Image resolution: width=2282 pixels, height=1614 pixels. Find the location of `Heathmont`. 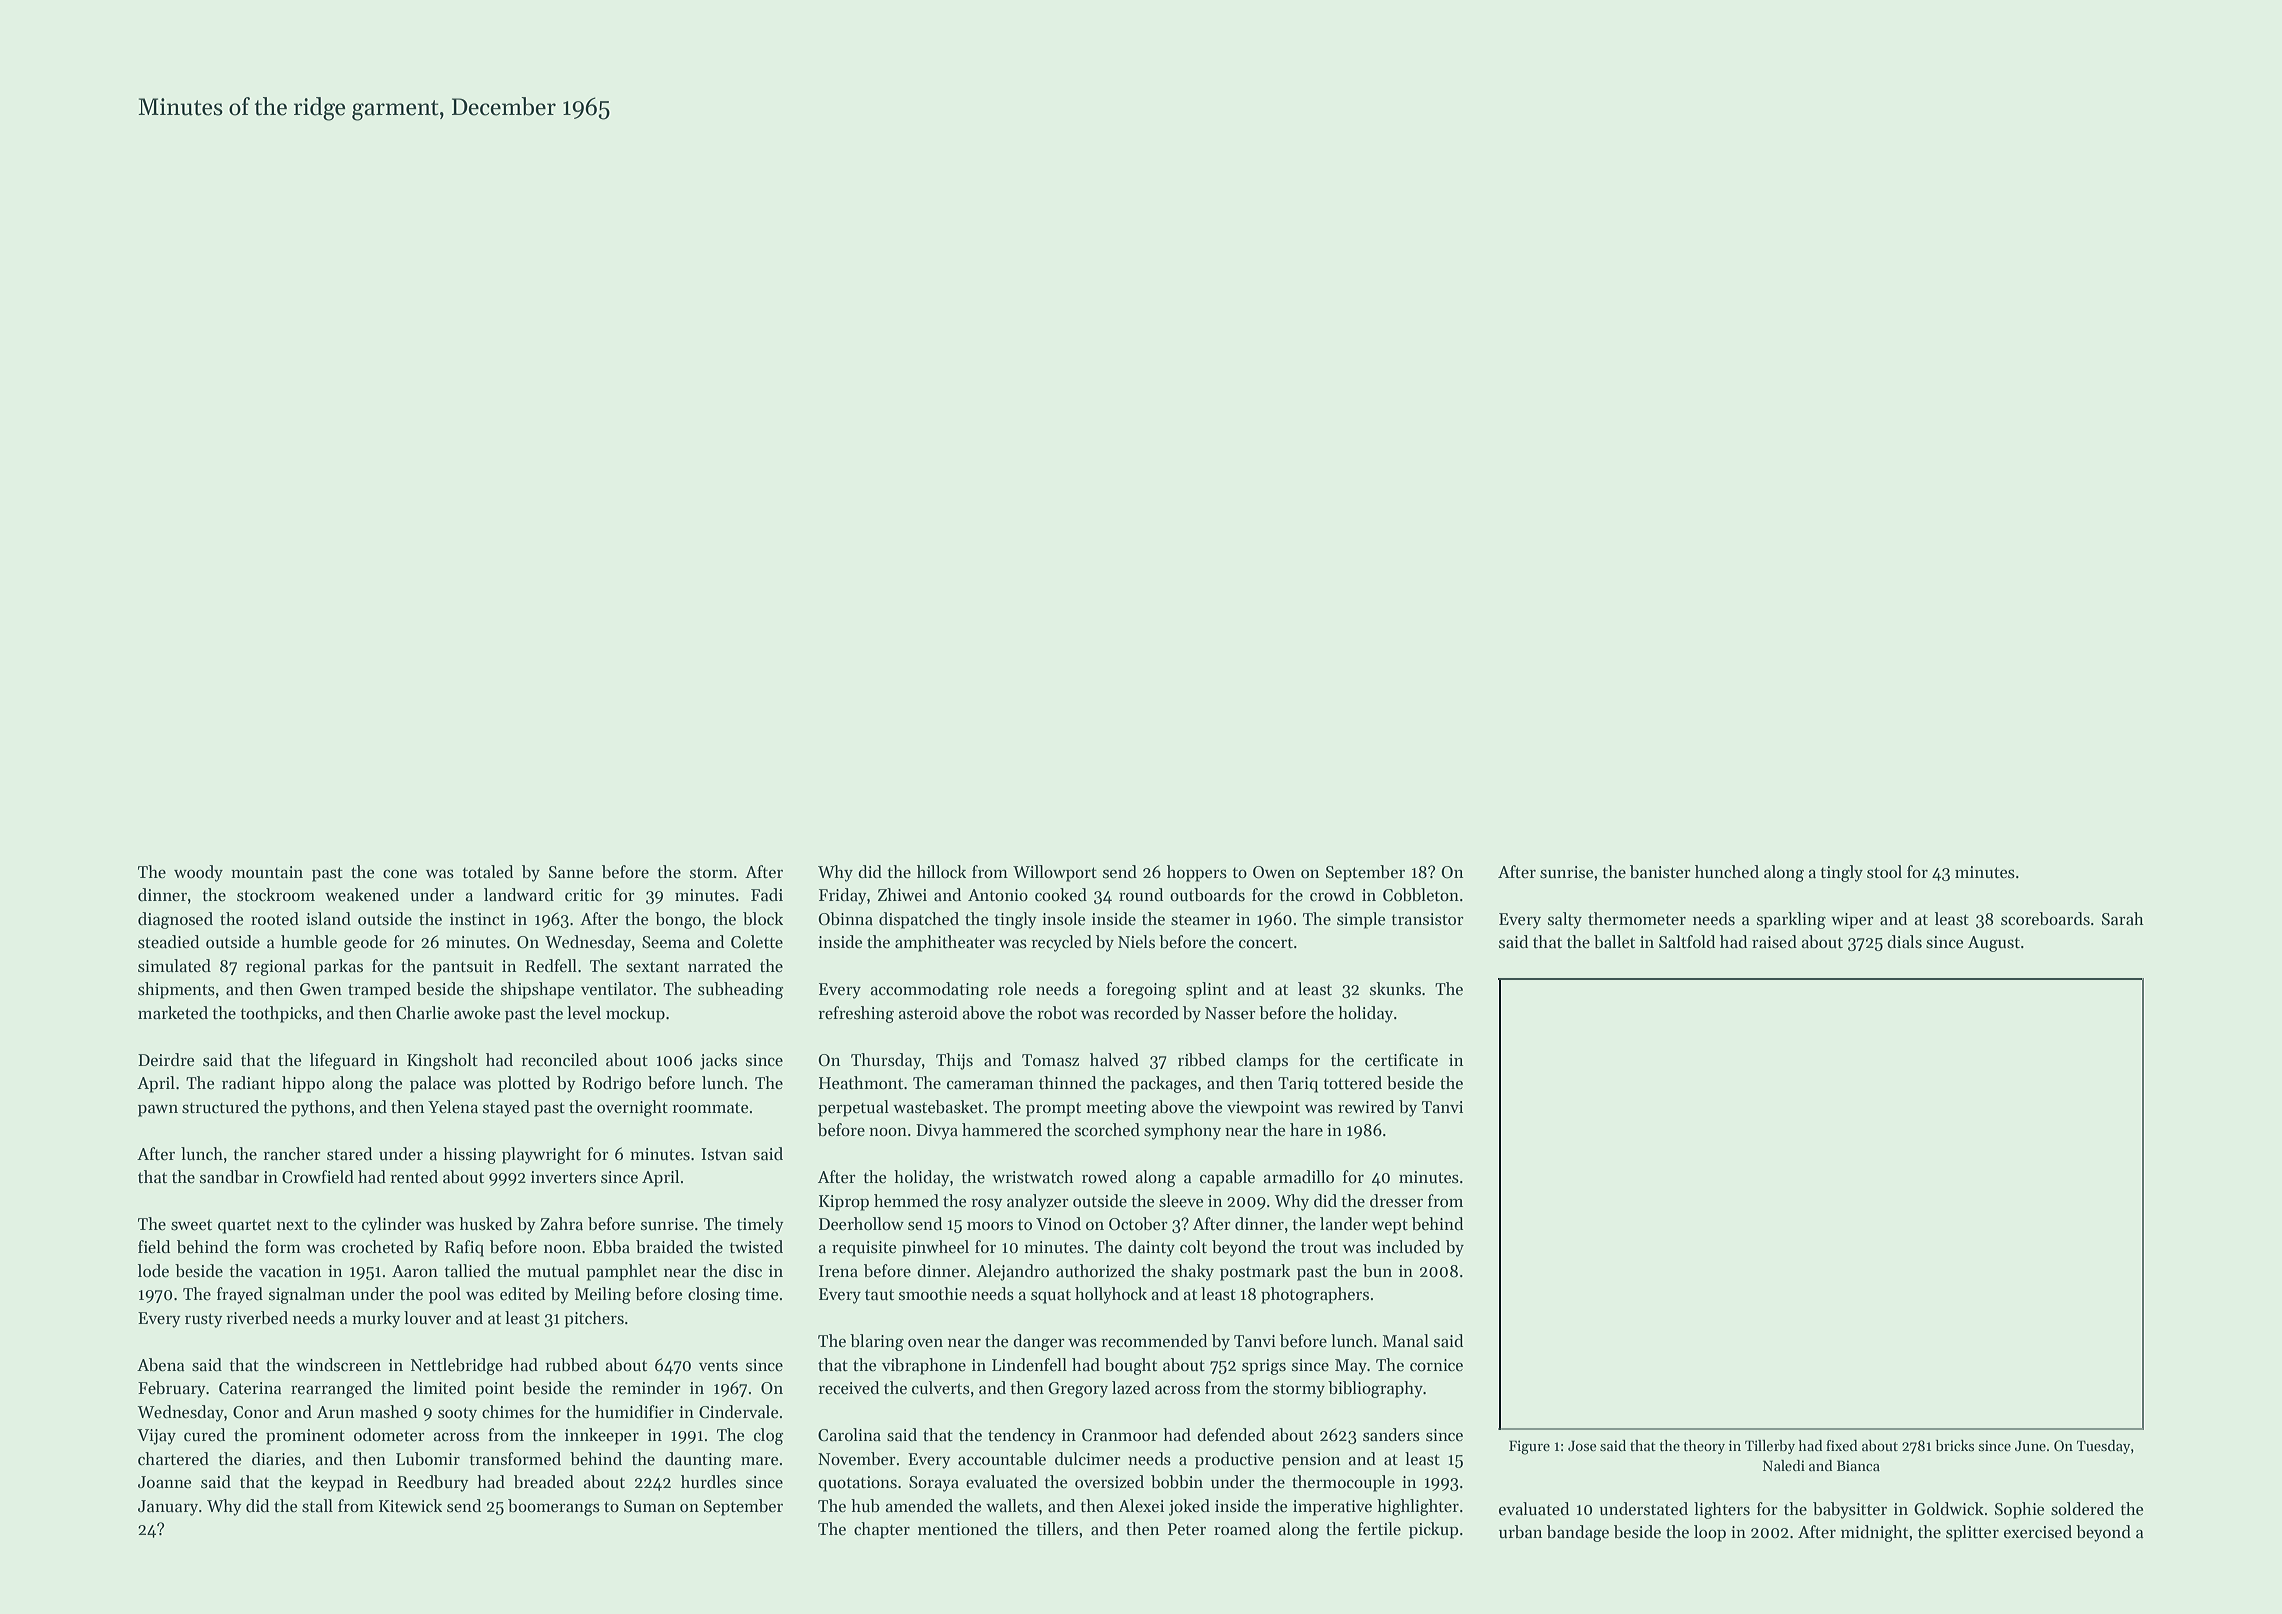

Heathmont is located at coordinates (861, 1083).
